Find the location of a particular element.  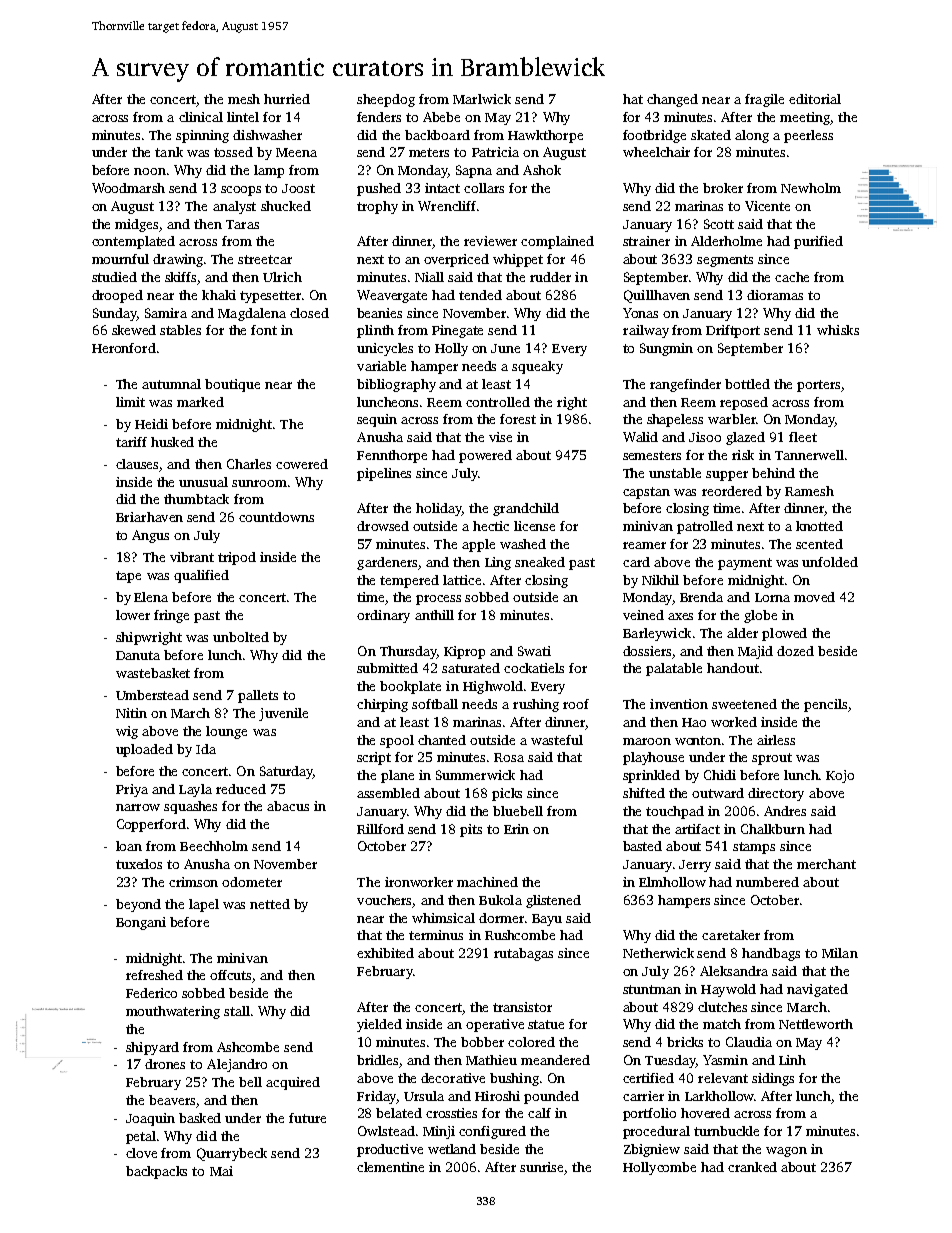

moved is located at coordinates (814, 597).
